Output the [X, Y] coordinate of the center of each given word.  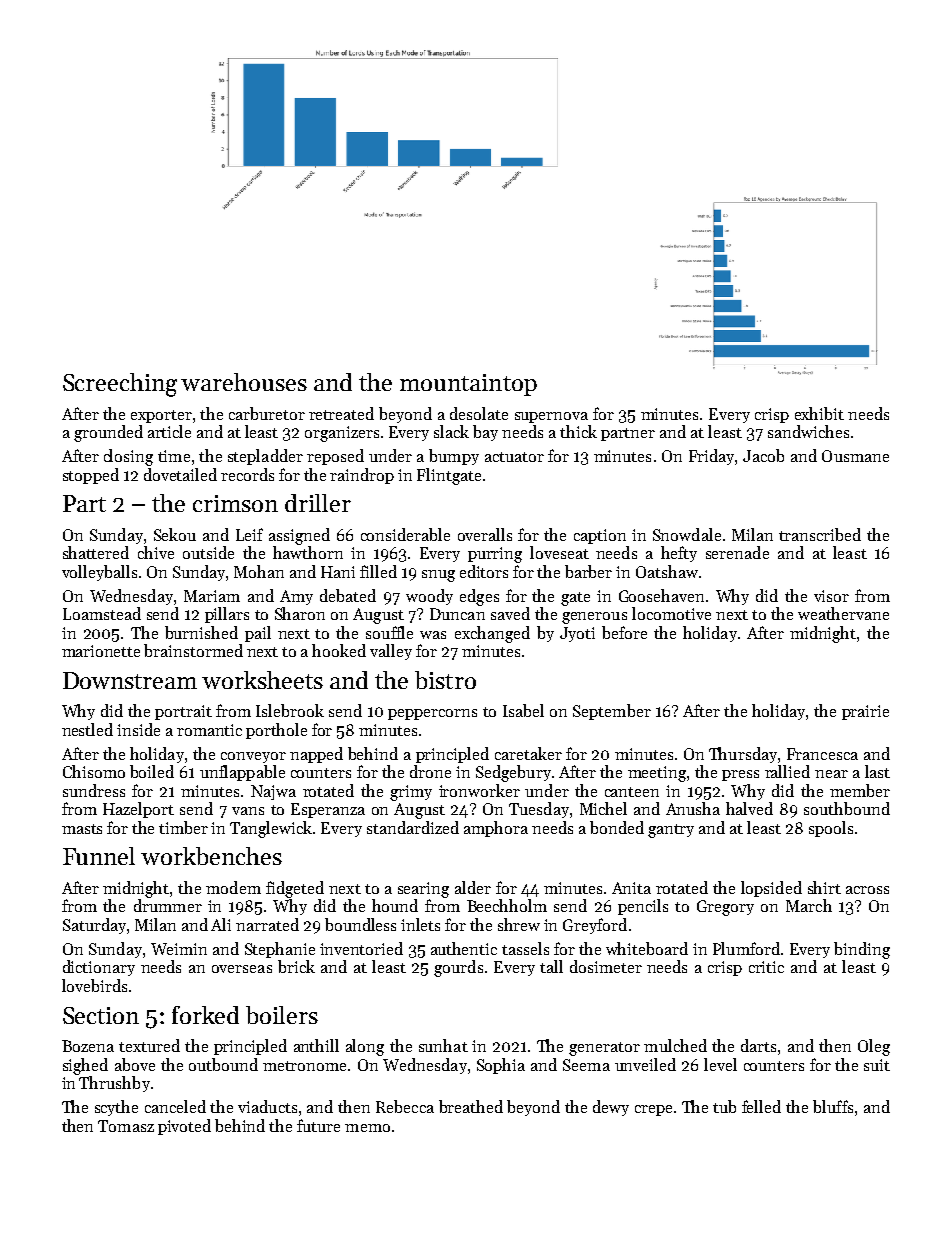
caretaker [528, 753]
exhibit [819, 413]
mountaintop [468, 385]
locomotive [671, 613]
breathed [471, 1106]
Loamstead [102, 613]
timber [183, 827]
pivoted [184, 1127]
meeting [657, 774]
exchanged [492, 634]
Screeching [120, 385]
